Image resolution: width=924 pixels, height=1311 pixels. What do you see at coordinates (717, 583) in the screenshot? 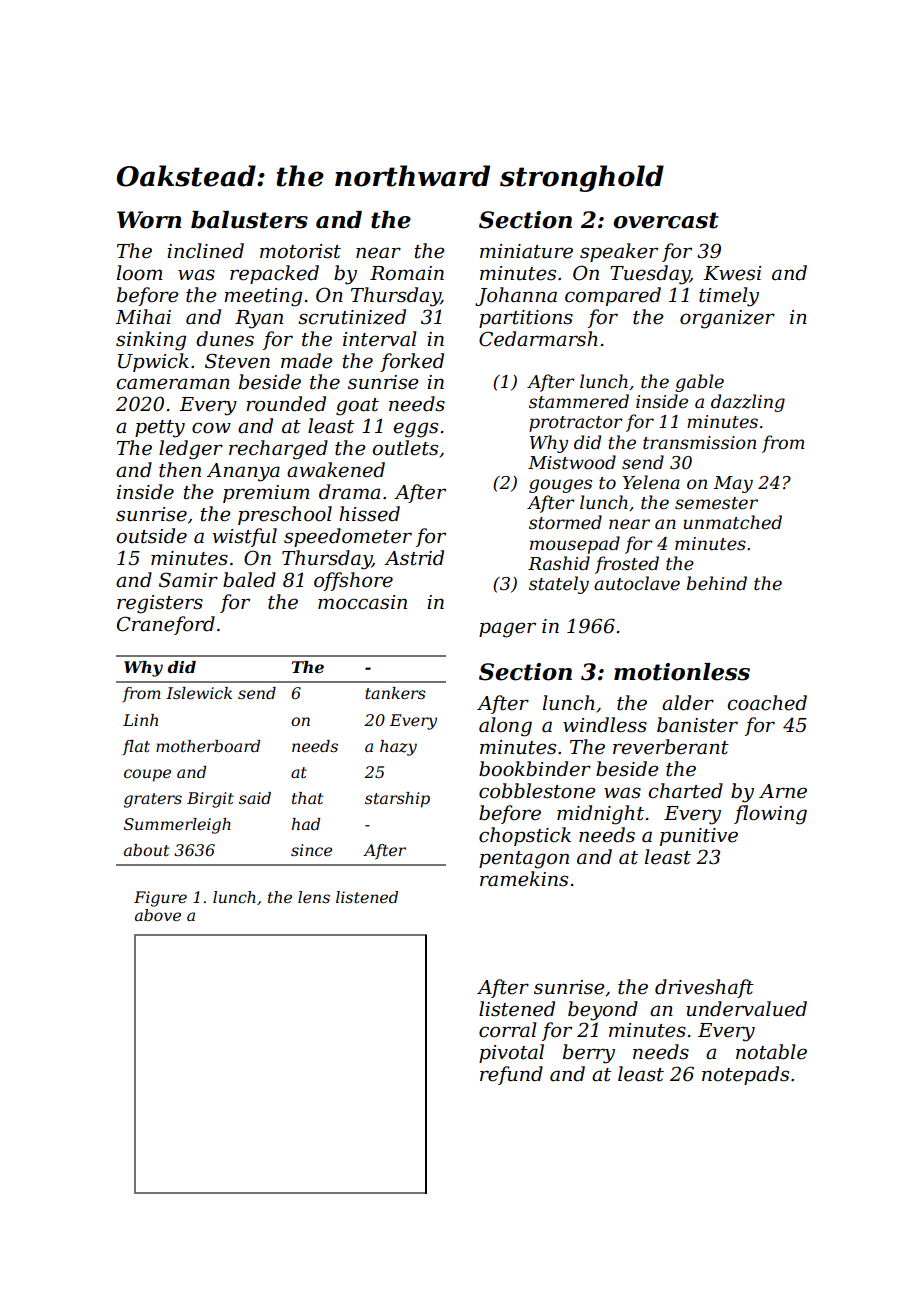
I see `behind` at bounding box center [717, 583].
